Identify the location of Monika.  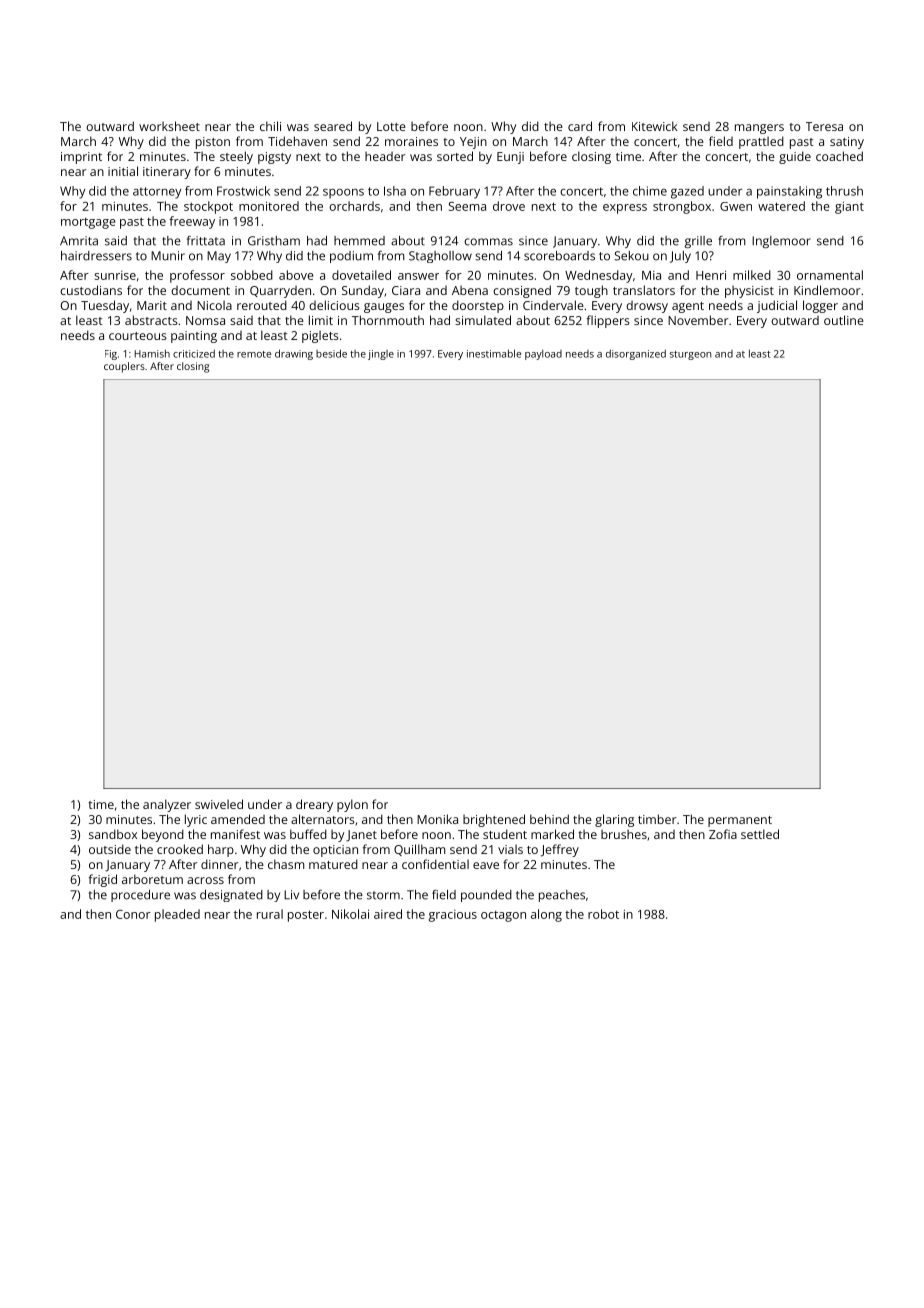
(437, 819).
